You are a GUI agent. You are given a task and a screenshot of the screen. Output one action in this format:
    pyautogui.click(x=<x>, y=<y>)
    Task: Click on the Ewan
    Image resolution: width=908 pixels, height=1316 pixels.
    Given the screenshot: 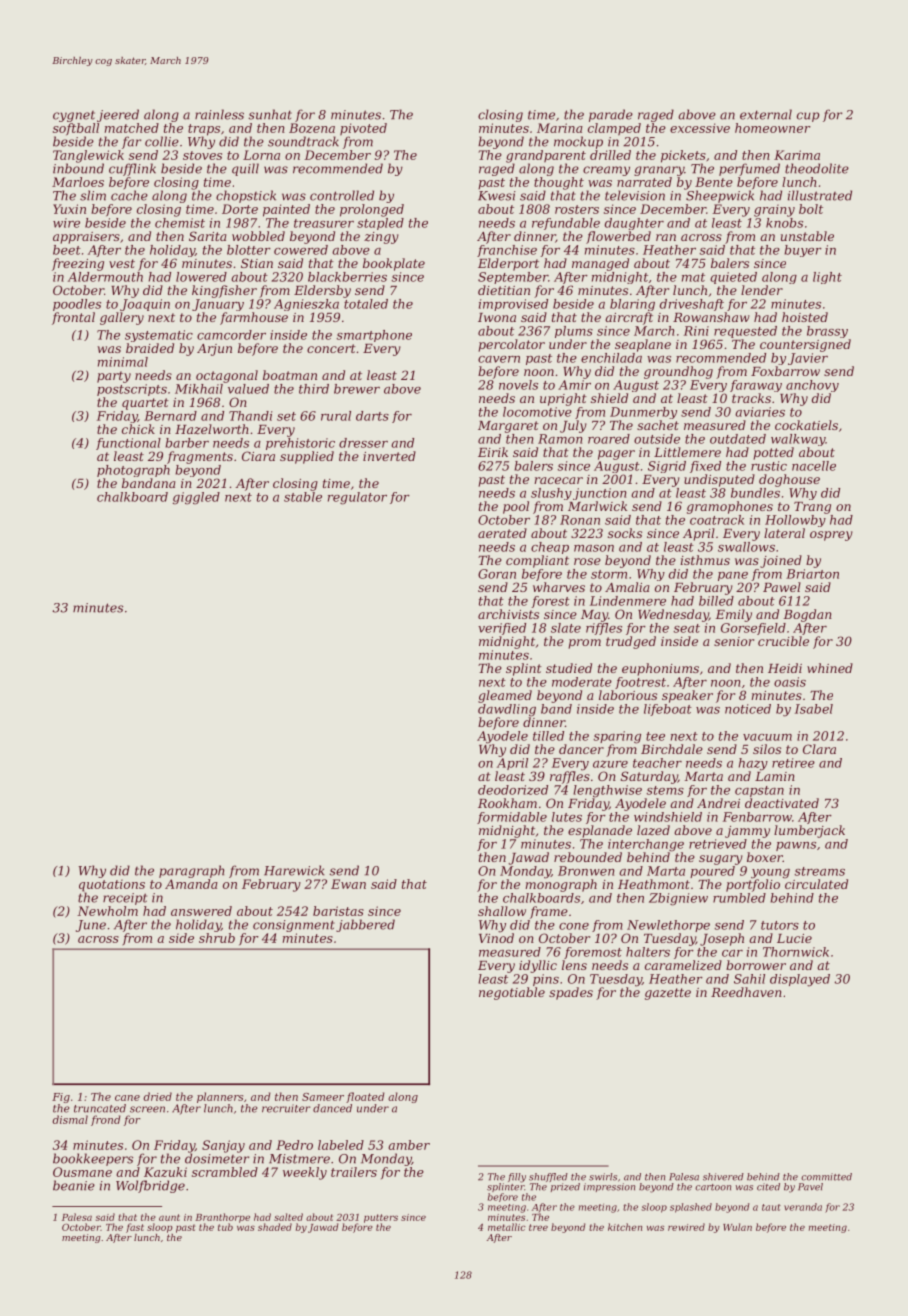 What is the action you would take?
    pyautogui.click(x=348, y=884)
